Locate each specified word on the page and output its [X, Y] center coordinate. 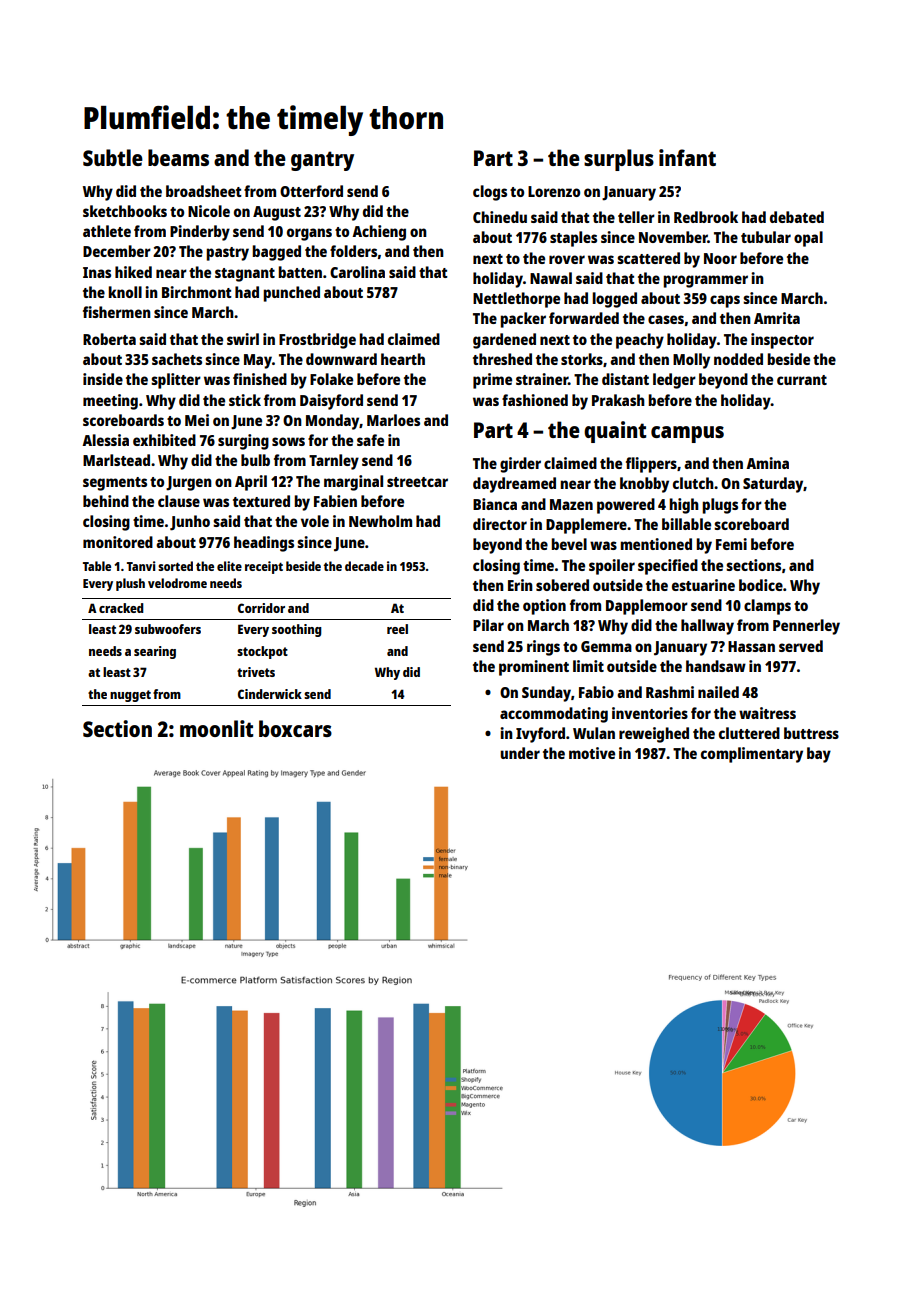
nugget [130, 696]
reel [397, 629]
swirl [243, 339]
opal [808, 239]
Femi [731, 544]
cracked [121, 608]
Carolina [357, 272]
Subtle [113, 157]
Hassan [751, 646]
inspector [782, 341]
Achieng [379, 233]
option [544, 607]
